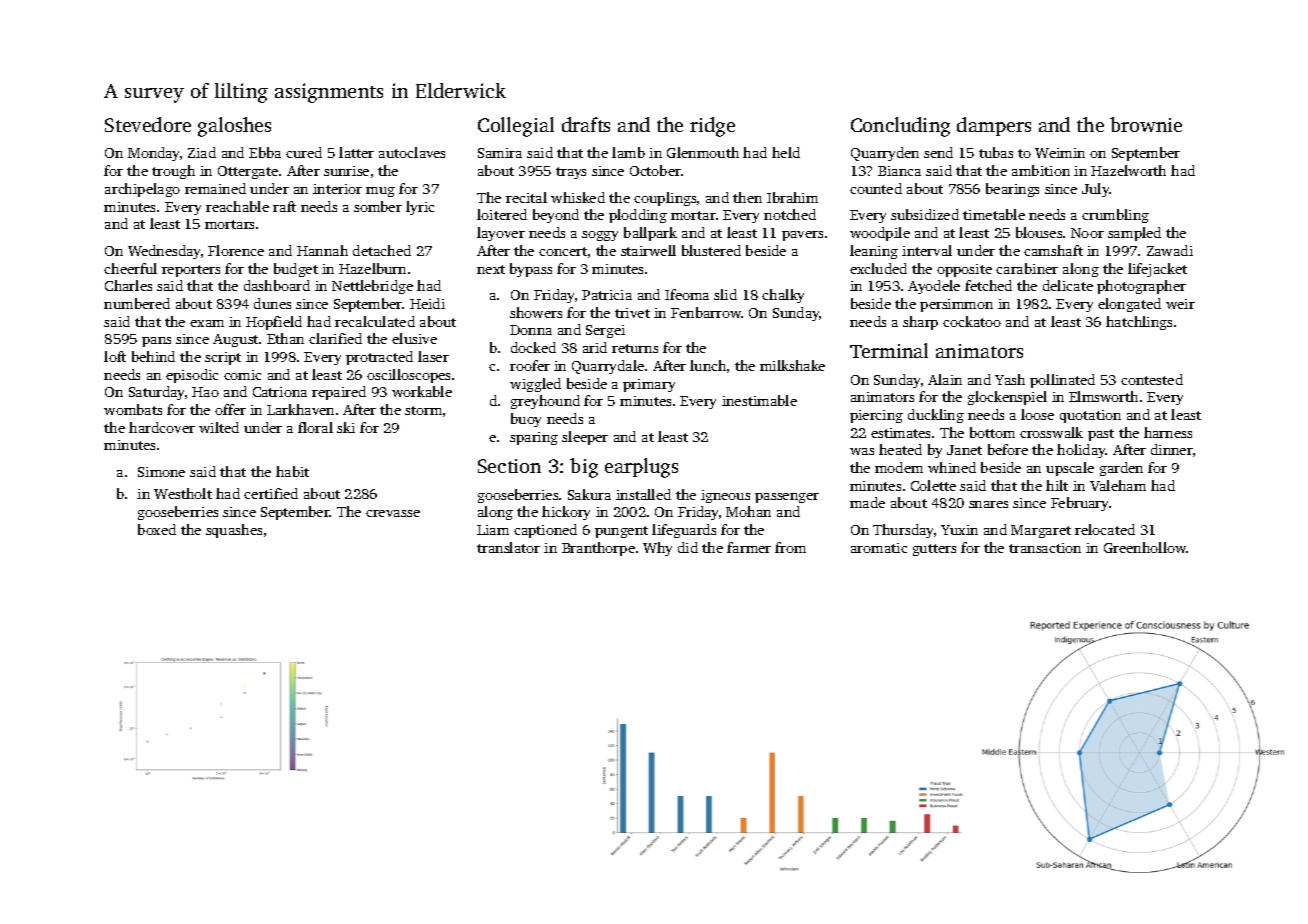 The height and width of the screenshot is (924, 1308). Describe the element at coordinates (687, 294) in the screenshot. I see `Ifeoma` at that location.
